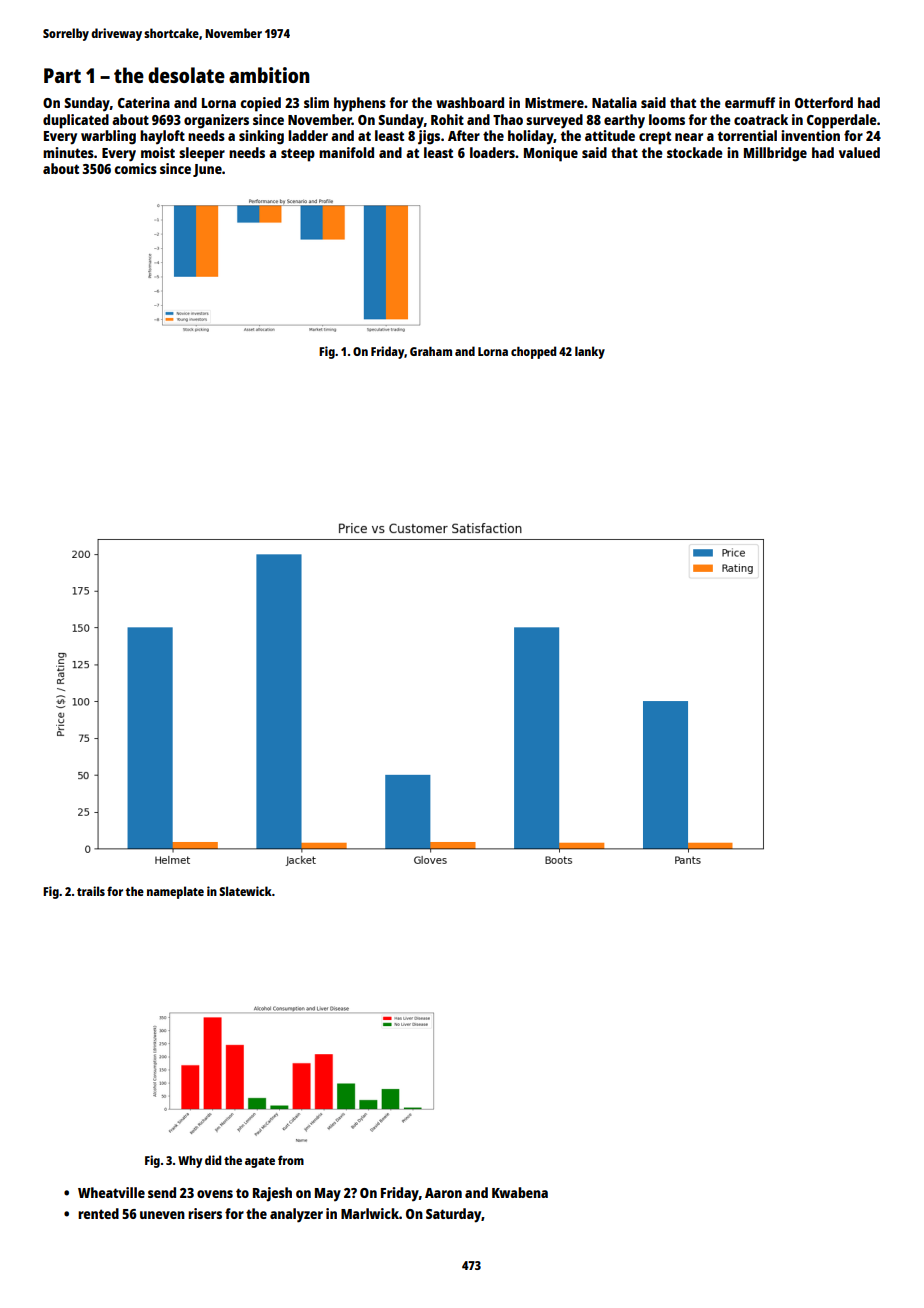 The width and height of the page is (924, 1308). What do you see at coordinates (590, 352) in the page?
I see `lanky` at bounding box center [590, 352].
